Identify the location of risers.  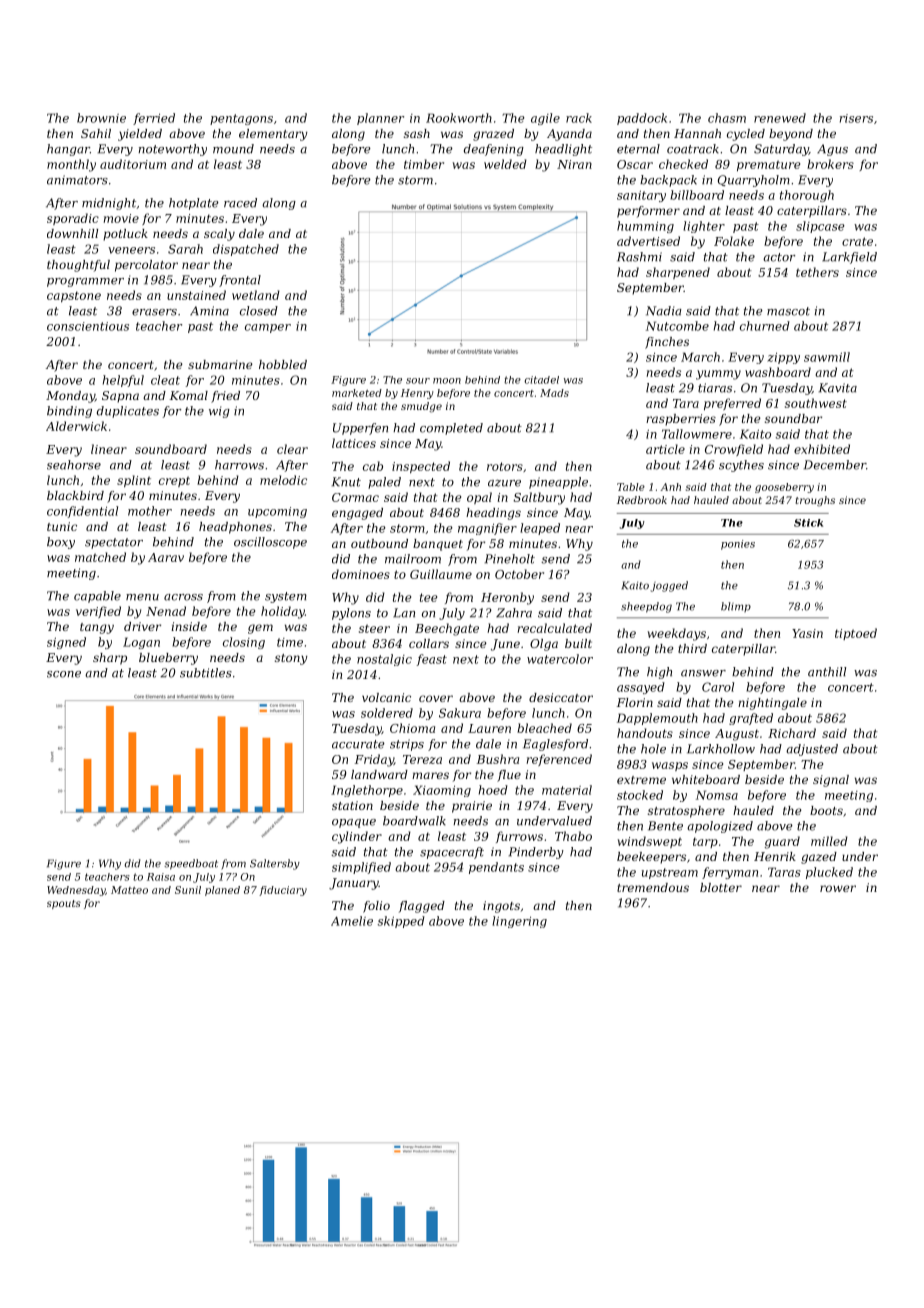
(856, 118).
